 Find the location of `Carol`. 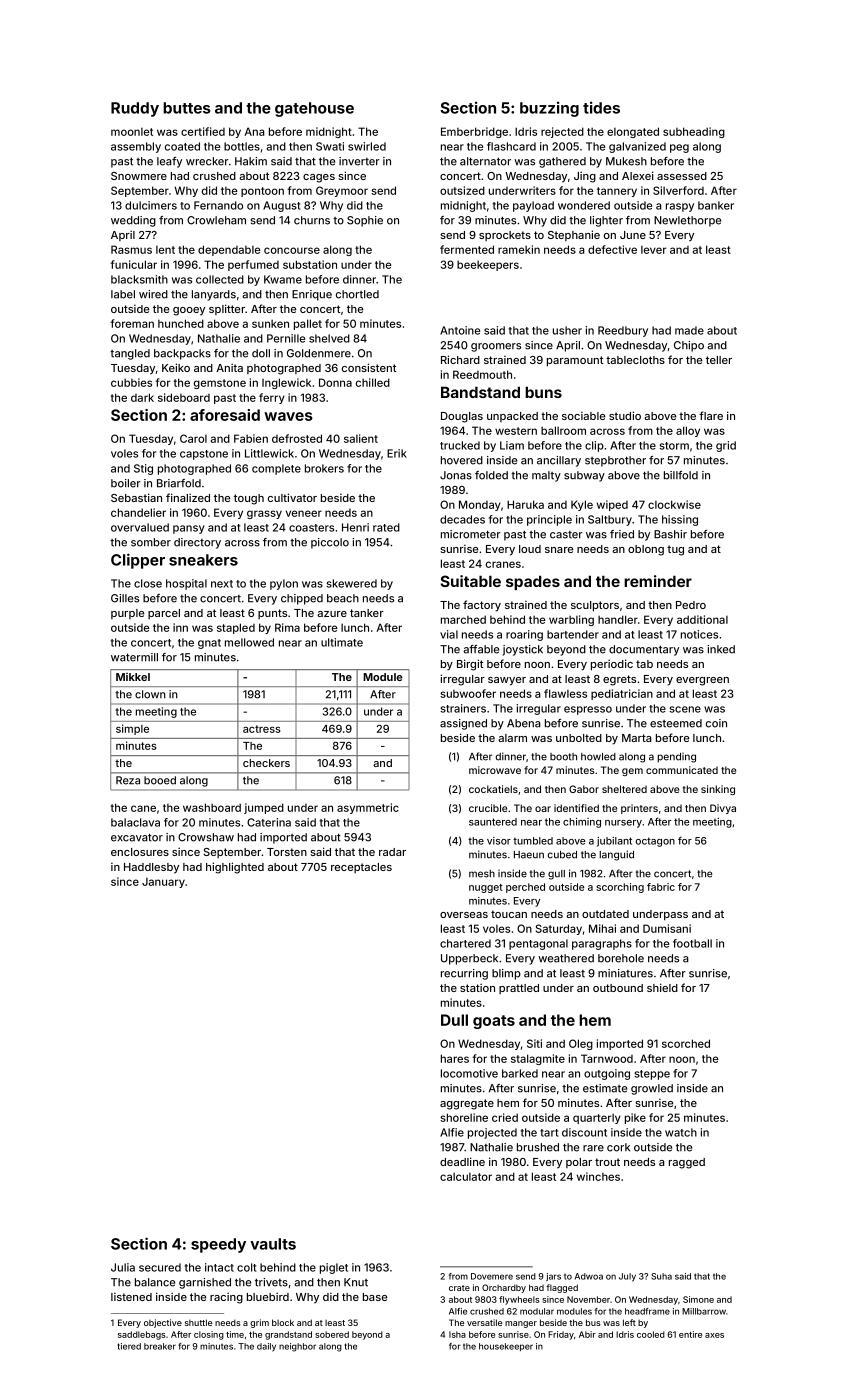

Carol is located at coordinates (193, 438).
